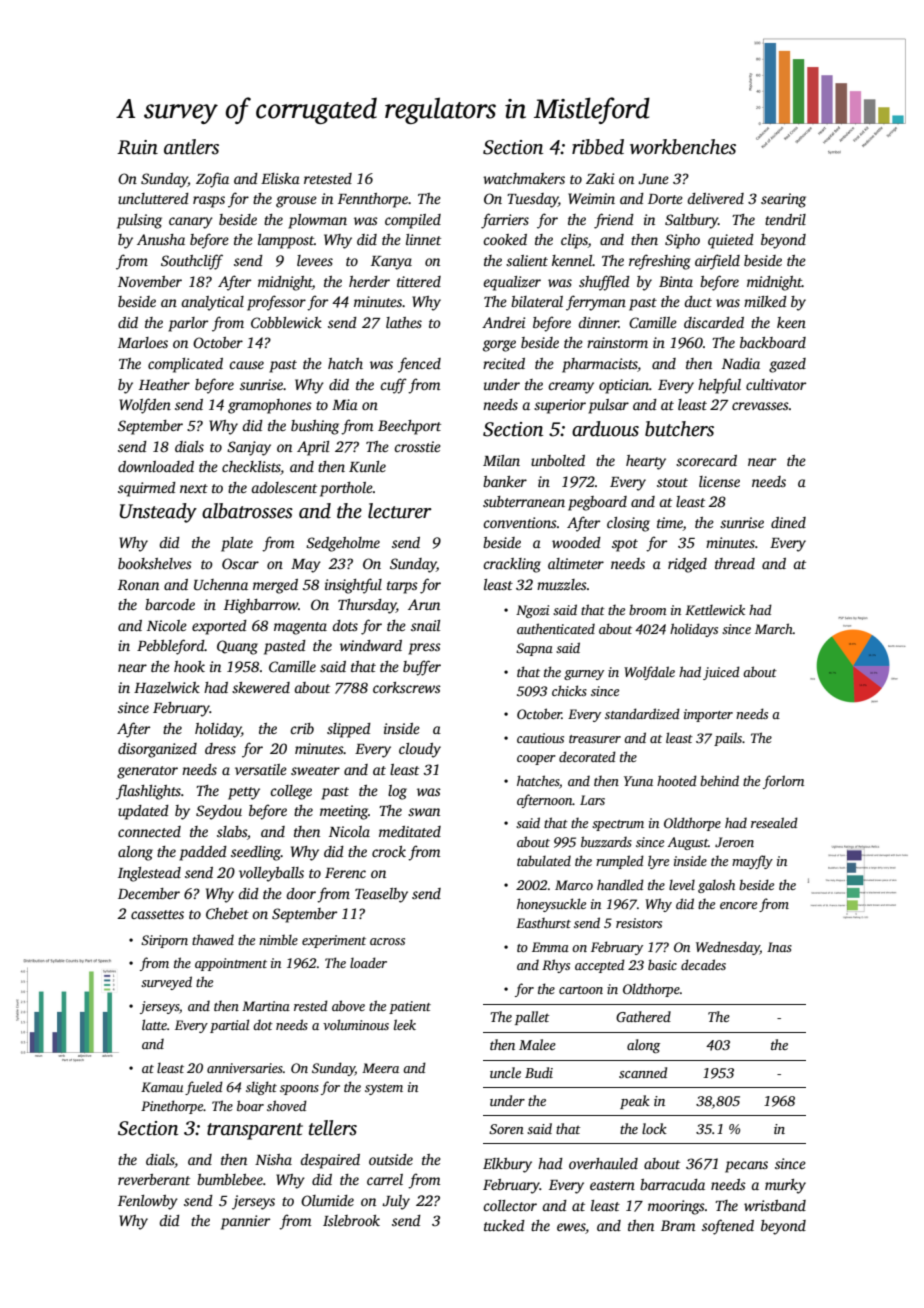 This page has height=1308, width=924. I want to click on lyre, so click(658, 862).
